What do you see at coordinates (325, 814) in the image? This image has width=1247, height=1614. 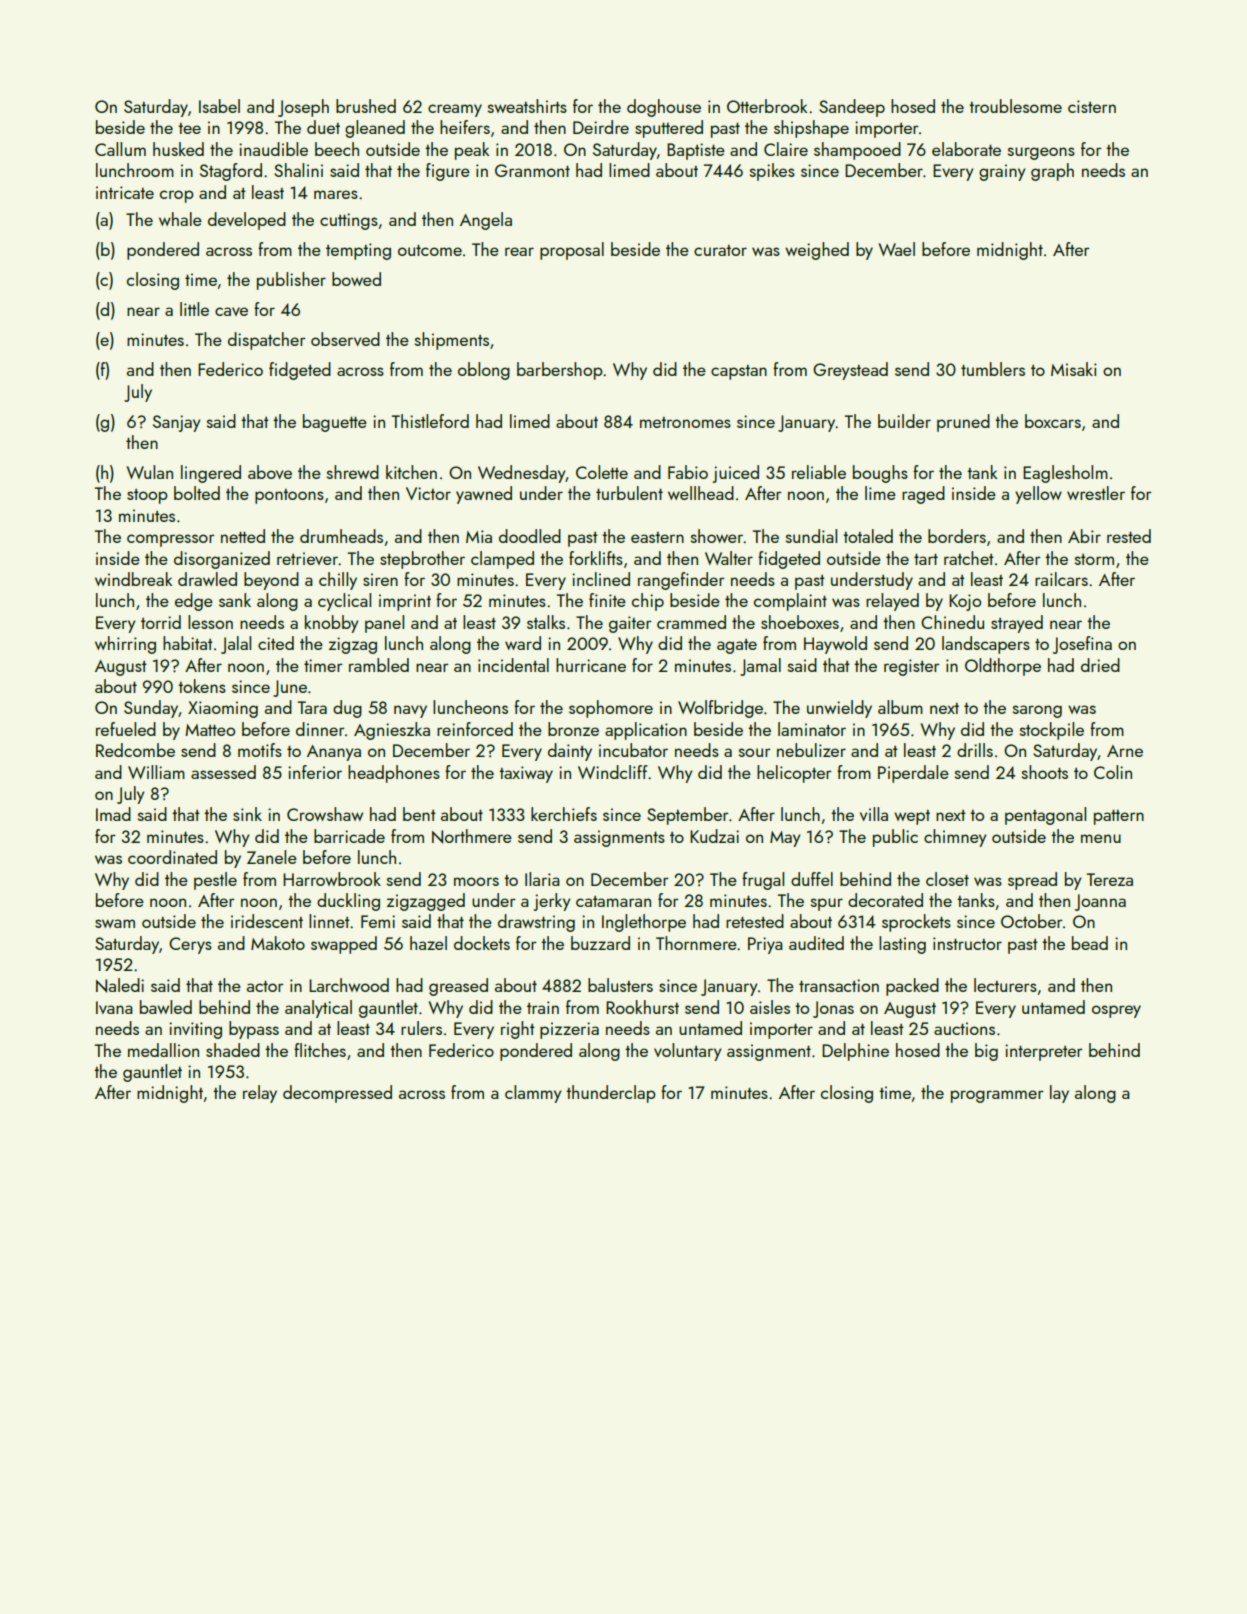 I see `Crowshaw` at bounding box center [325, 814].
